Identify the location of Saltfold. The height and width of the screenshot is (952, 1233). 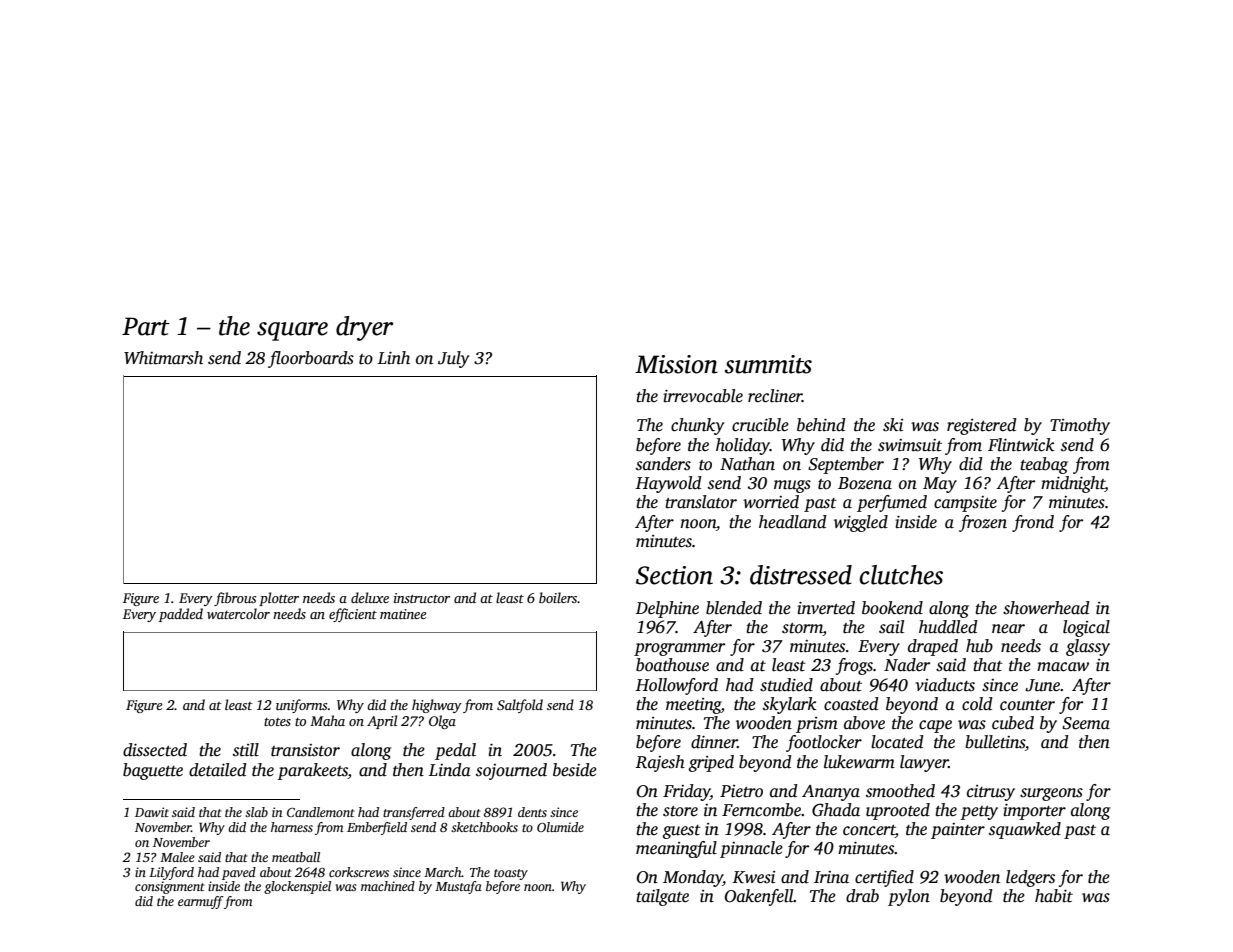
(520, 706).
